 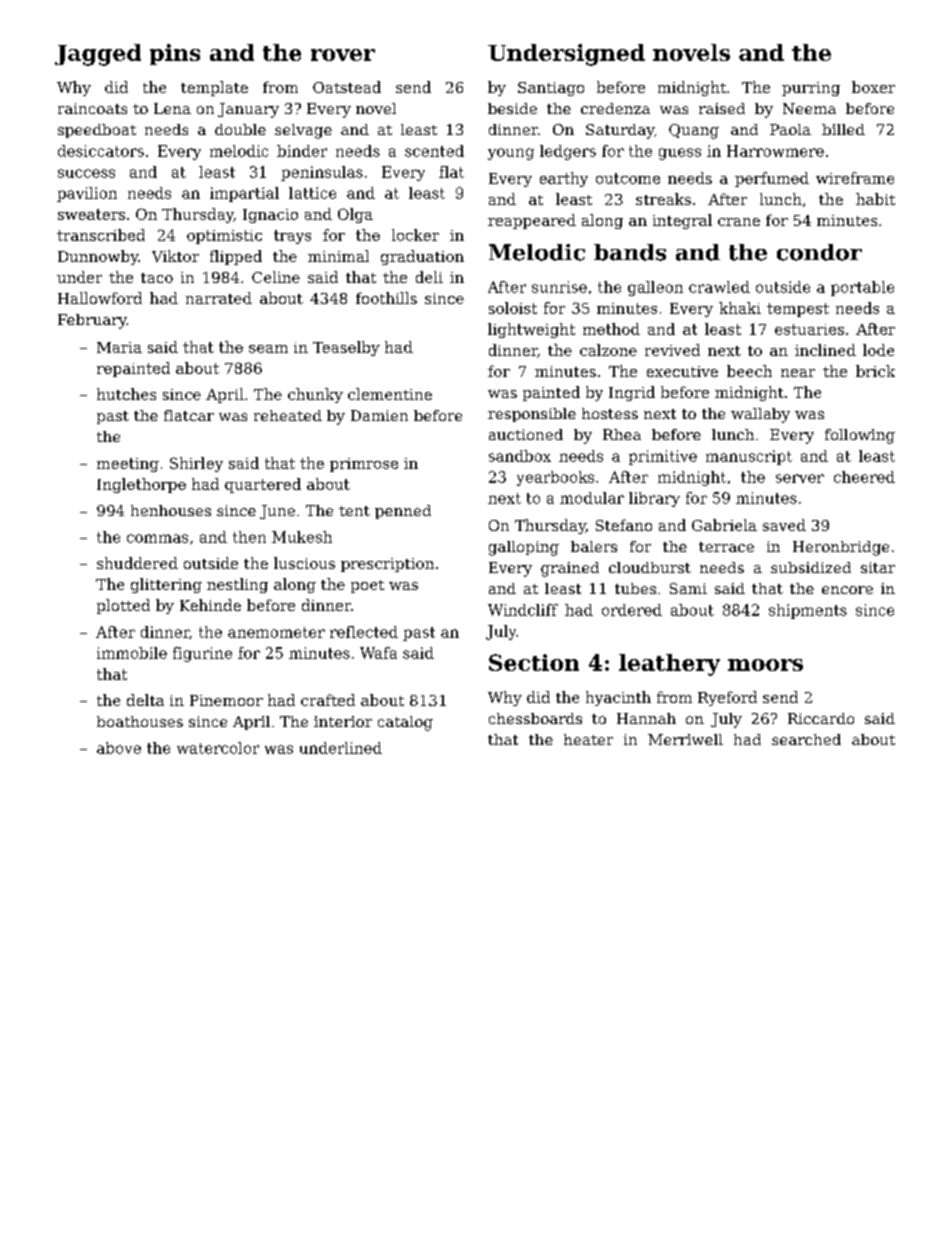 What do you see at coordinates (276, 277) in the document?
I see `Celine` at bounding box center [276, 277].
